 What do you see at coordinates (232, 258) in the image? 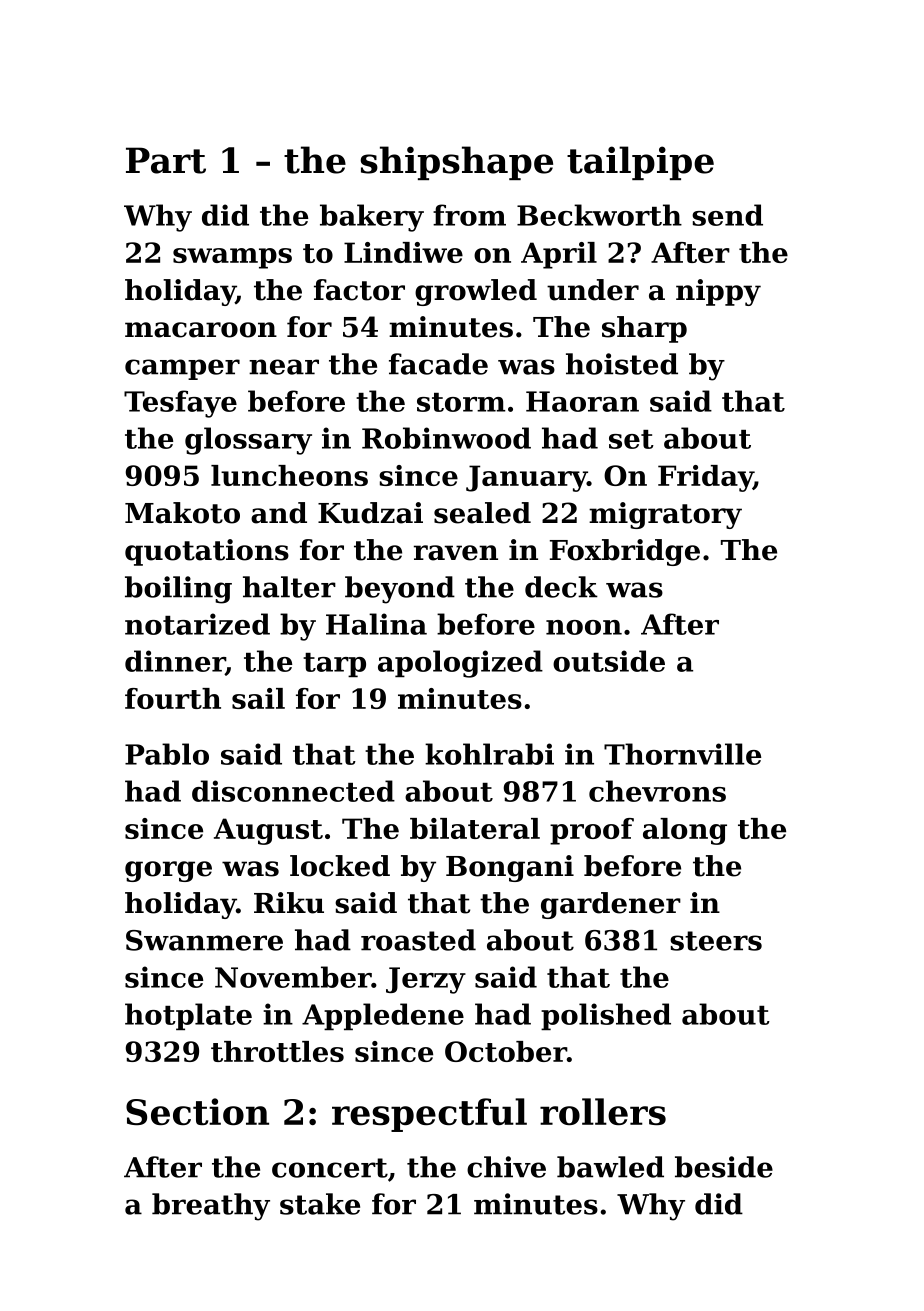
I see `swamps` at bounding box center [232, 258].
